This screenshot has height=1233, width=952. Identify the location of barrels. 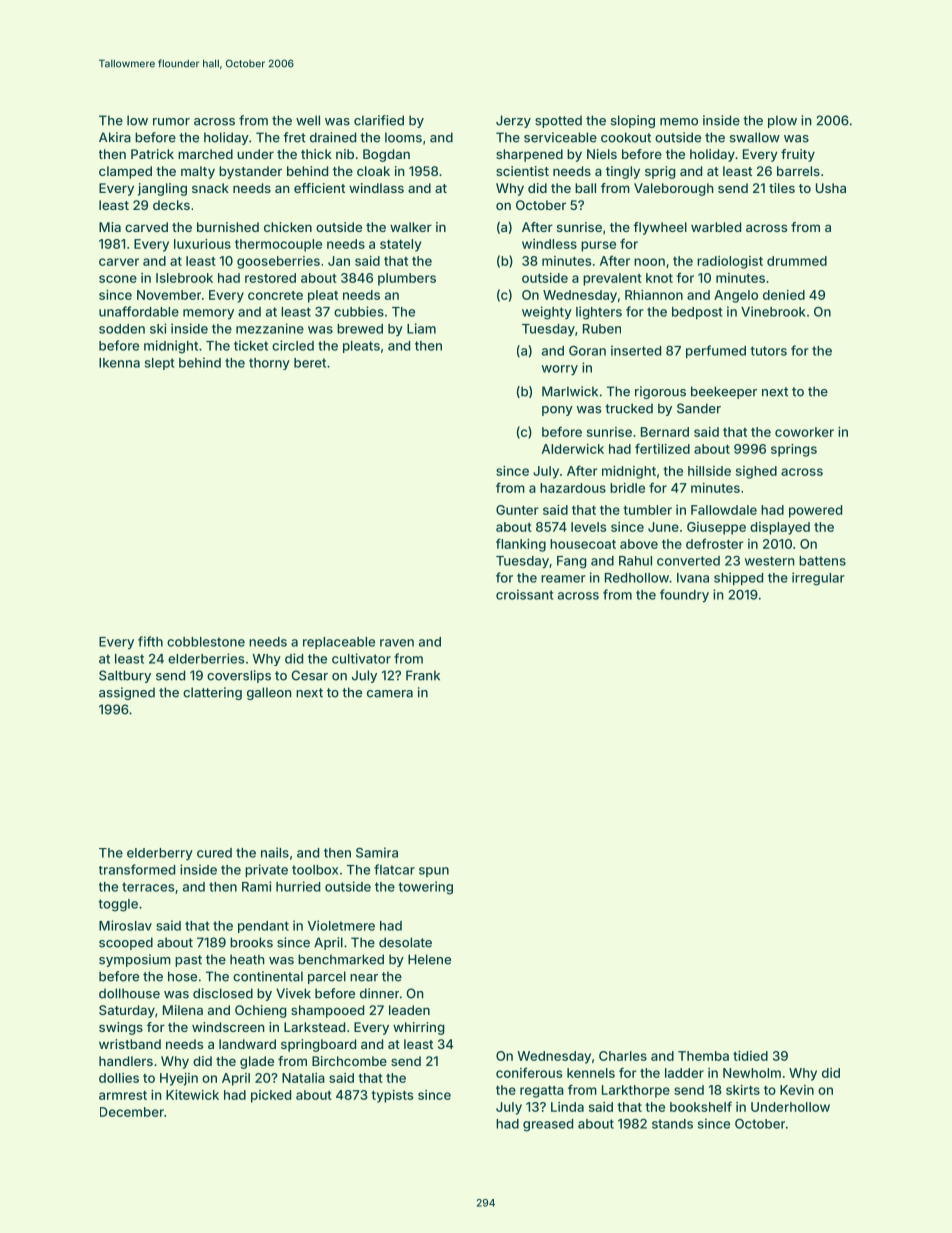
(798, 171).
